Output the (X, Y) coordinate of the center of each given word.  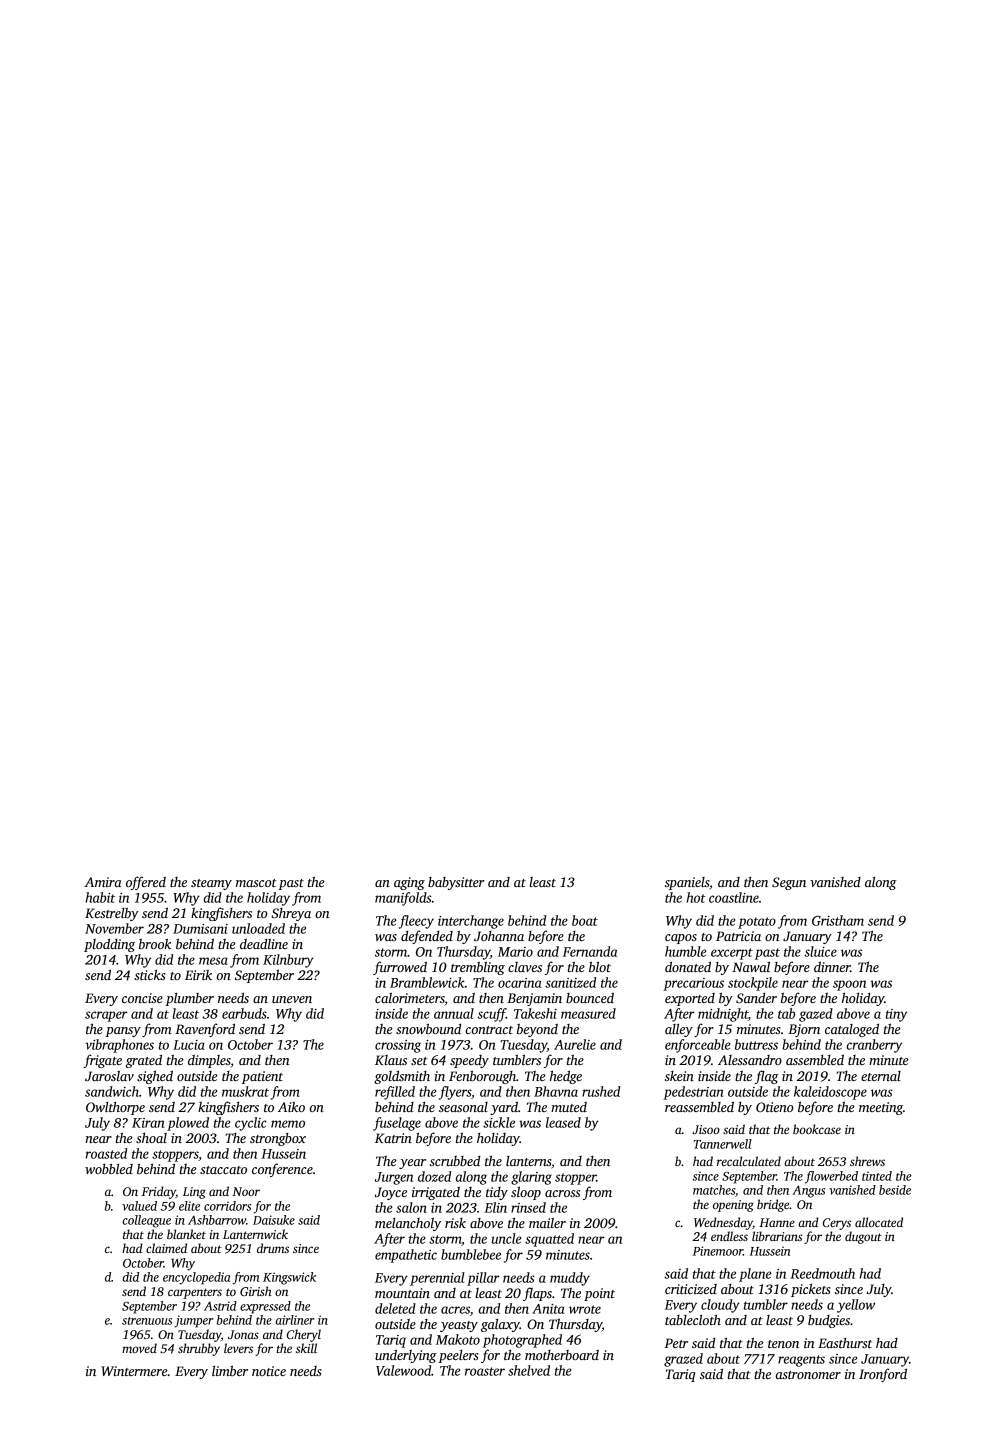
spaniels (687, 883)
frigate (102, 1061)
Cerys (837, 1224)
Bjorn (804, 1030)
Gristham (838, 920)
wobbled (109, 1168)
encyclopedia (196, 1278)
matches (714, 1190)
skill (306, 1348)
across (562, 1193)
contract (489, 1030)
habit (100, 897)
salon (411, 1207)
